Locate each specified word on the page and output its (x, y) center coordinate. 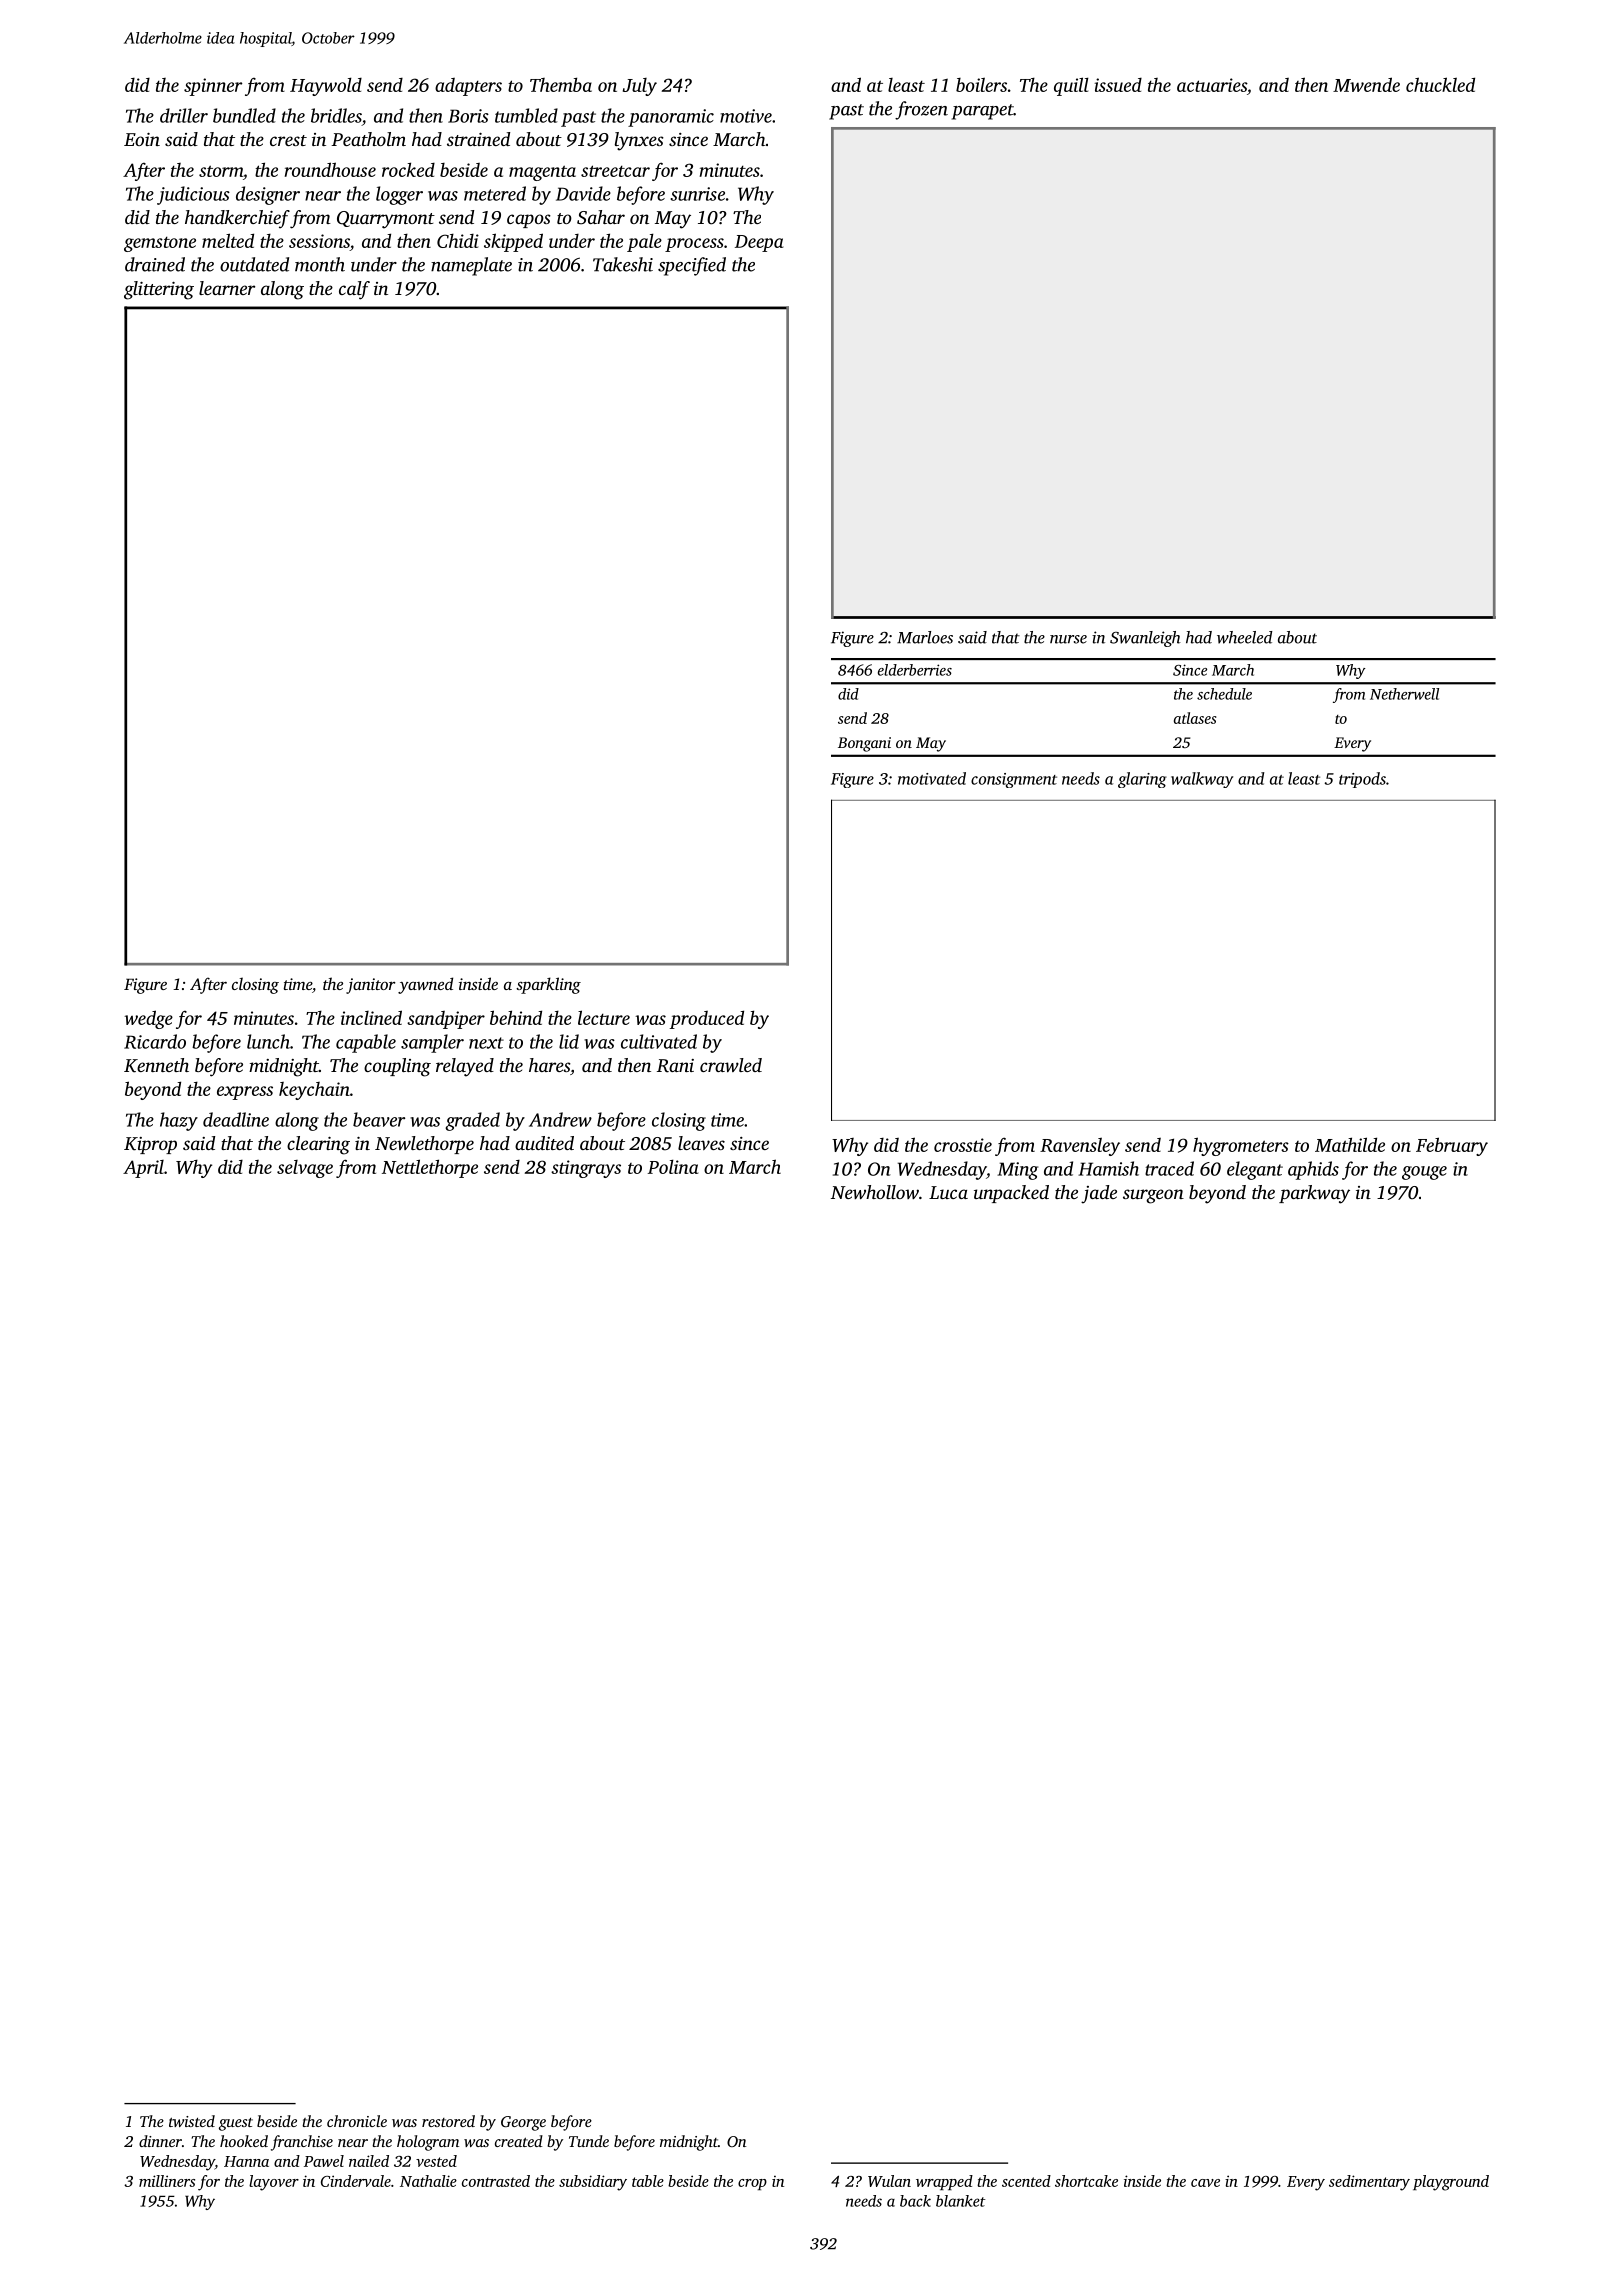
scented (1026, 2181)
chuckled (1440, 84)
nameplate (471, 266)
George (523, 2123)
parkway (1314, 1194)
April (143, 1169)
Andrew (560, 1119)
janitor (371, 986)
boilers (981, 84)
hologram (428, 2143)
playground (1451, 2183)
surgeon (1153, 1196)
